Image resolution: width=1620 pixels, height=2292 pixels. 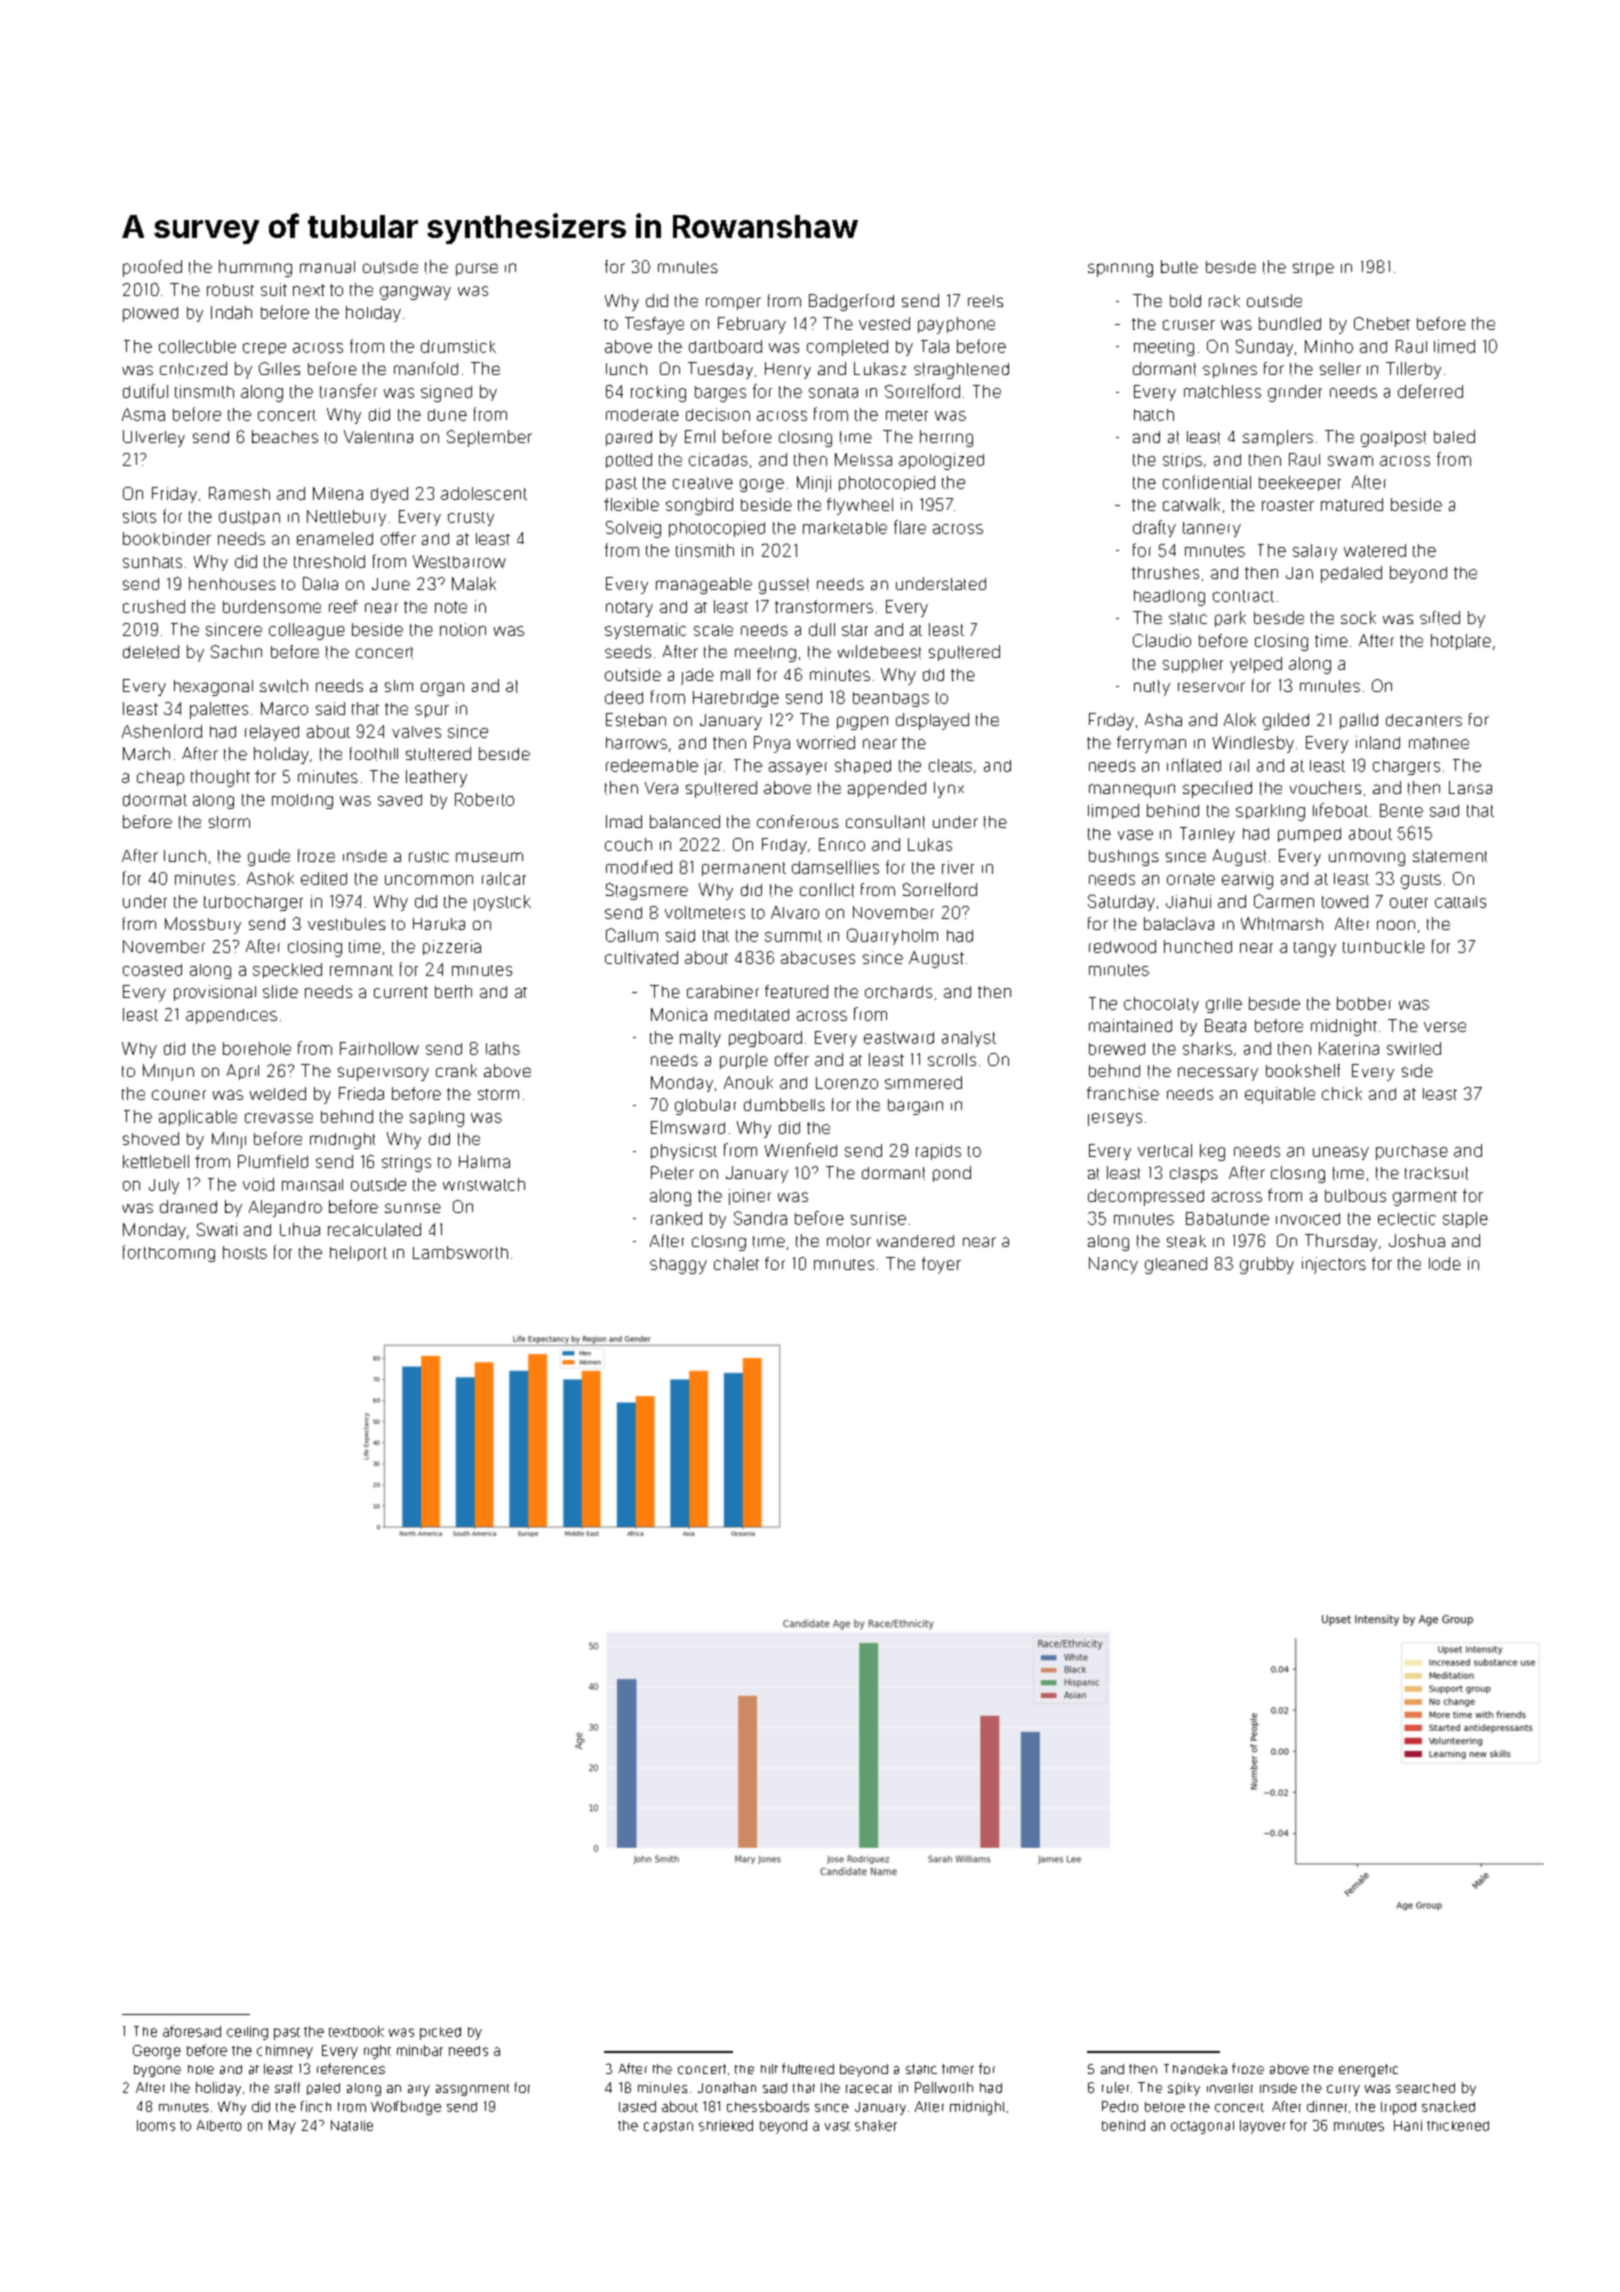 I want to click on physicist, so click(x=684, y=1152).
